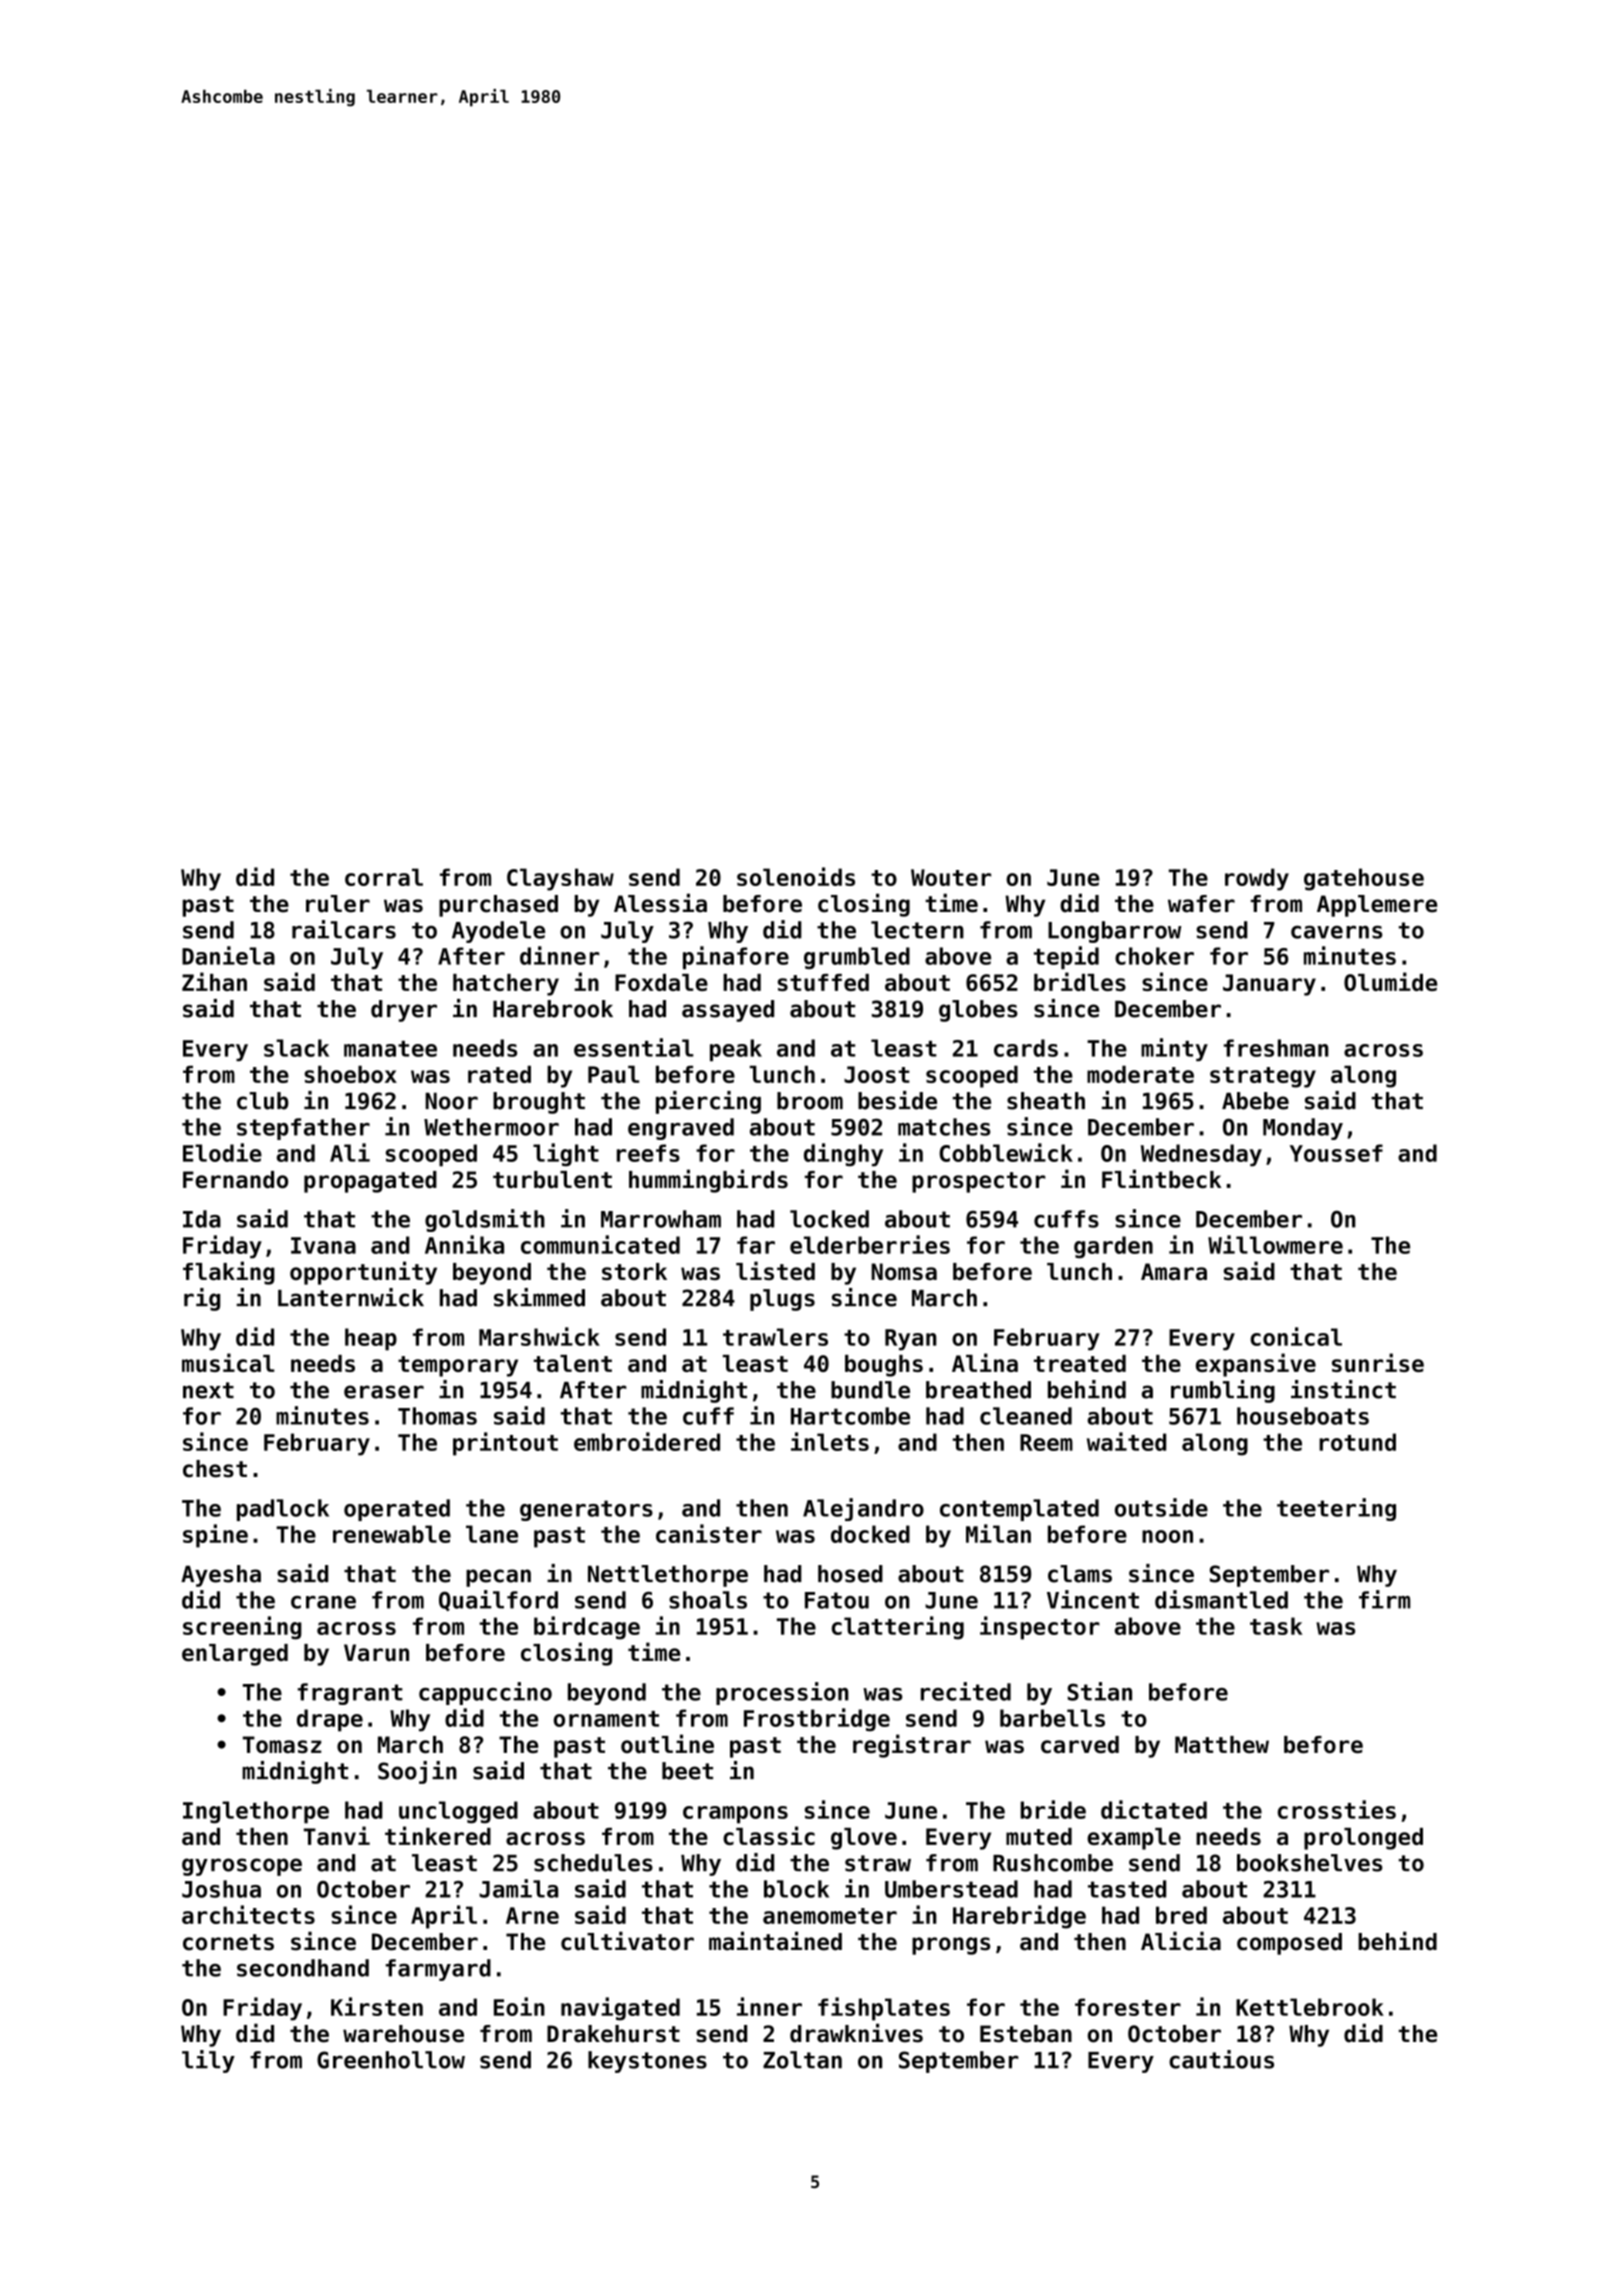 The width and height of the page is (1620, 2292). What do you see at coordinates (1154, 956) in the page?
I see `choker` at bounding box center [1154, 956].
